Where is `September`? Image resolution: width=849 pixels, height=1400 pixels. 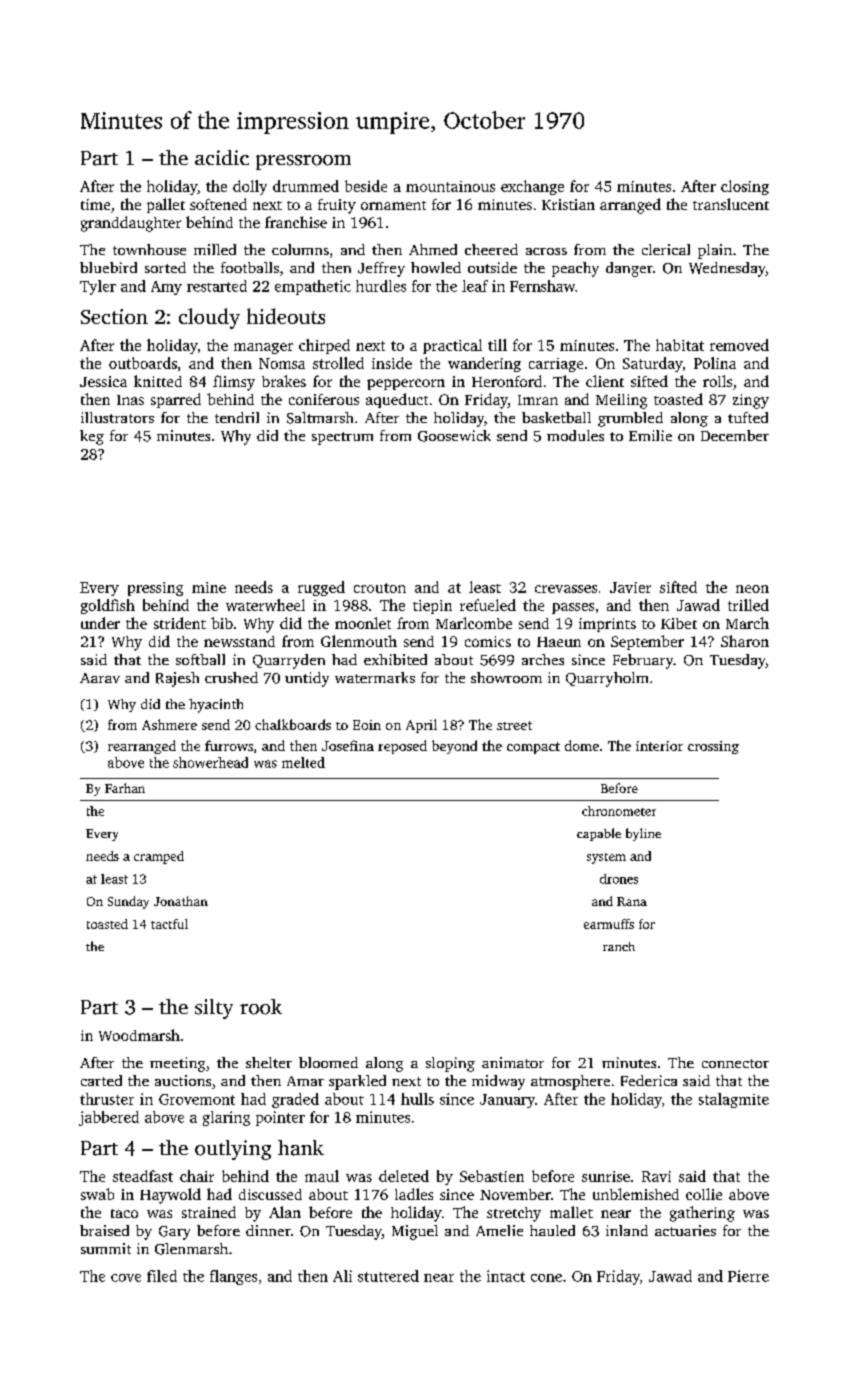 September is located at coordinates (647, 642).
